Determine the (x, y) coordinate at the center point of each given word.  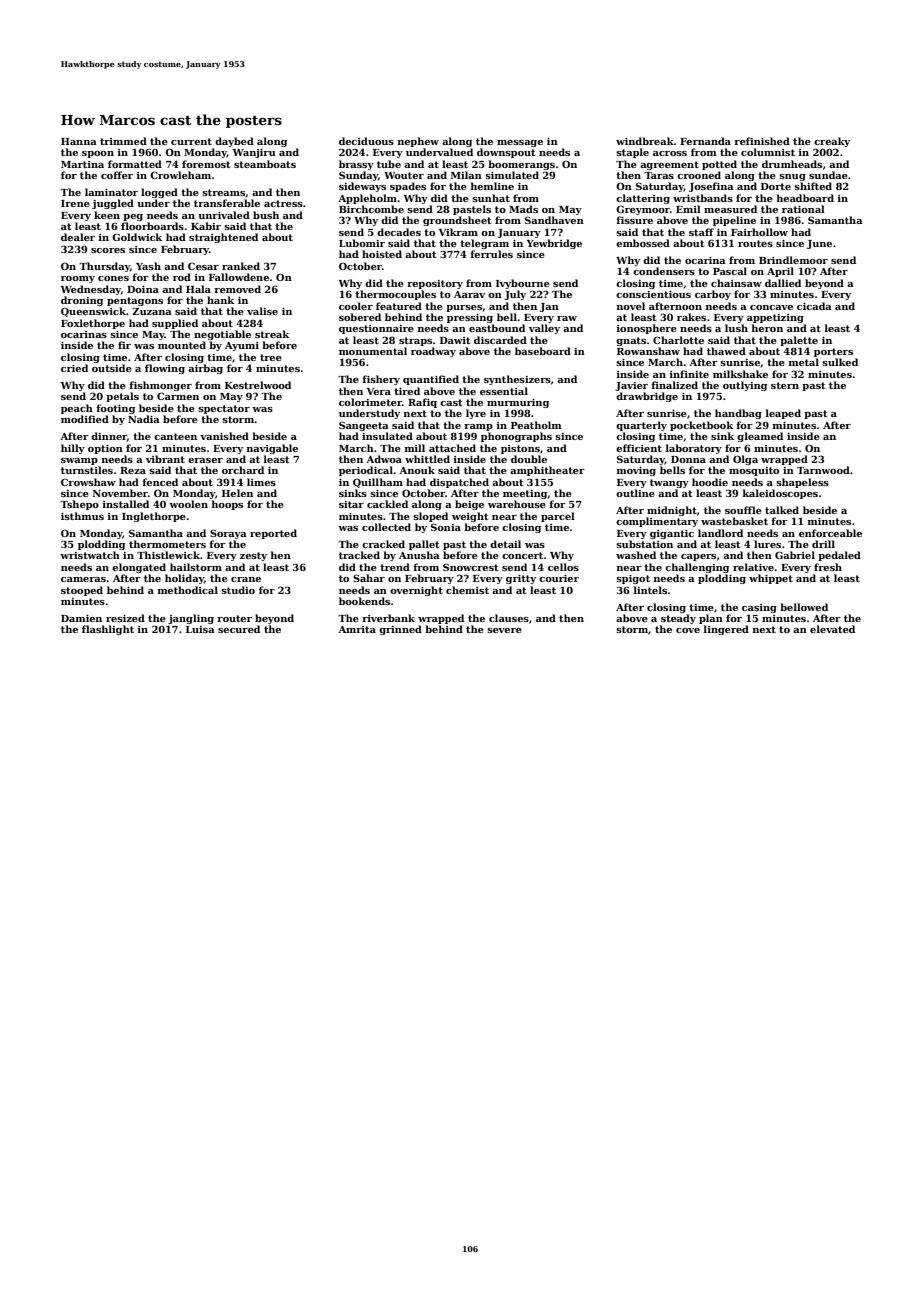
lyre (476, 414)
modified (85, 419)
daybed (234, 142)
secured (239, 629)
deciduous (366, 141)
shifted (813, 186)
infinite (689, 374)
